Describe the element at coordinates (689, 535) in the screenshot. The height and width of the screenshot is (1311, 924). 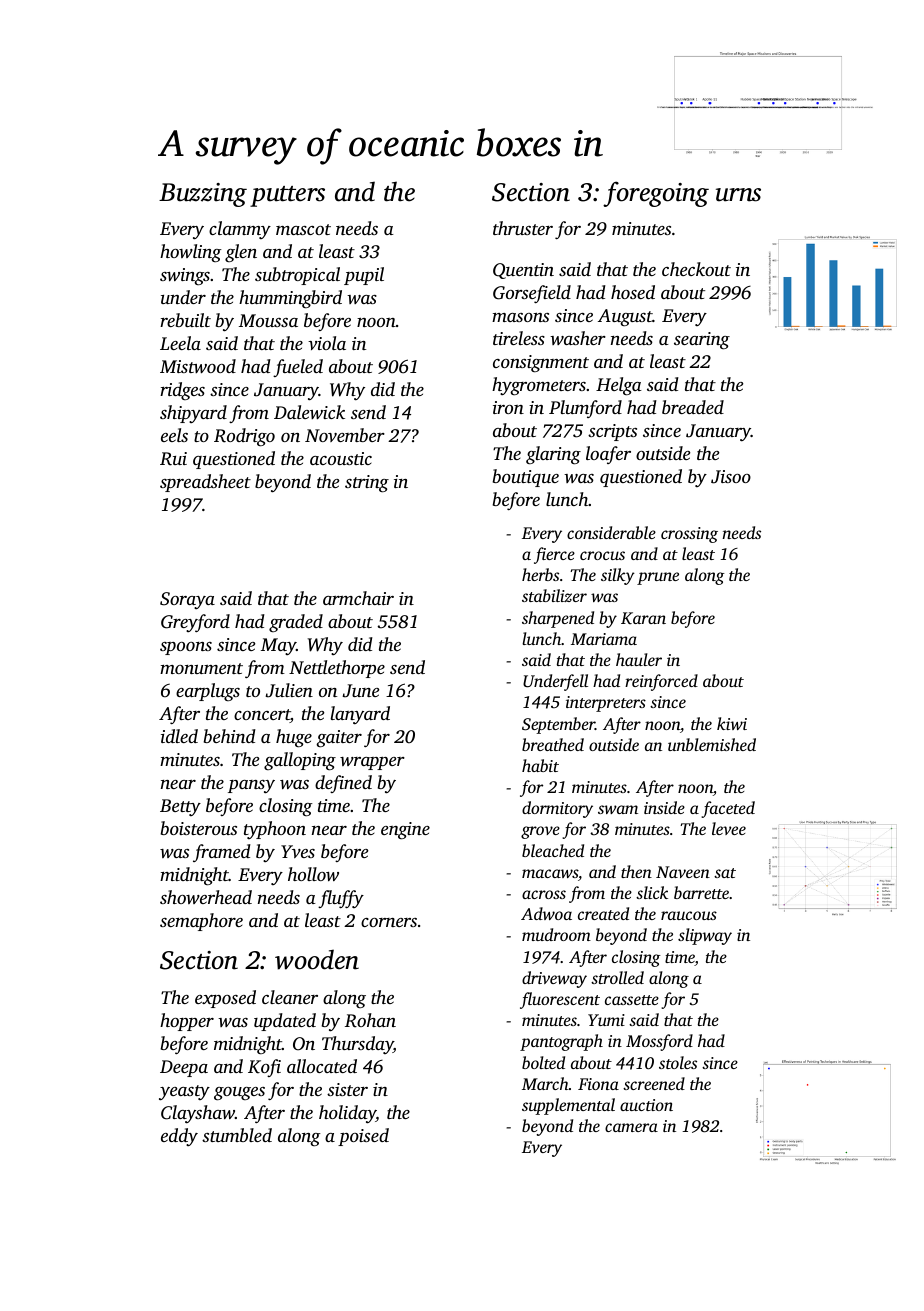
I see `crossing` at that location.
